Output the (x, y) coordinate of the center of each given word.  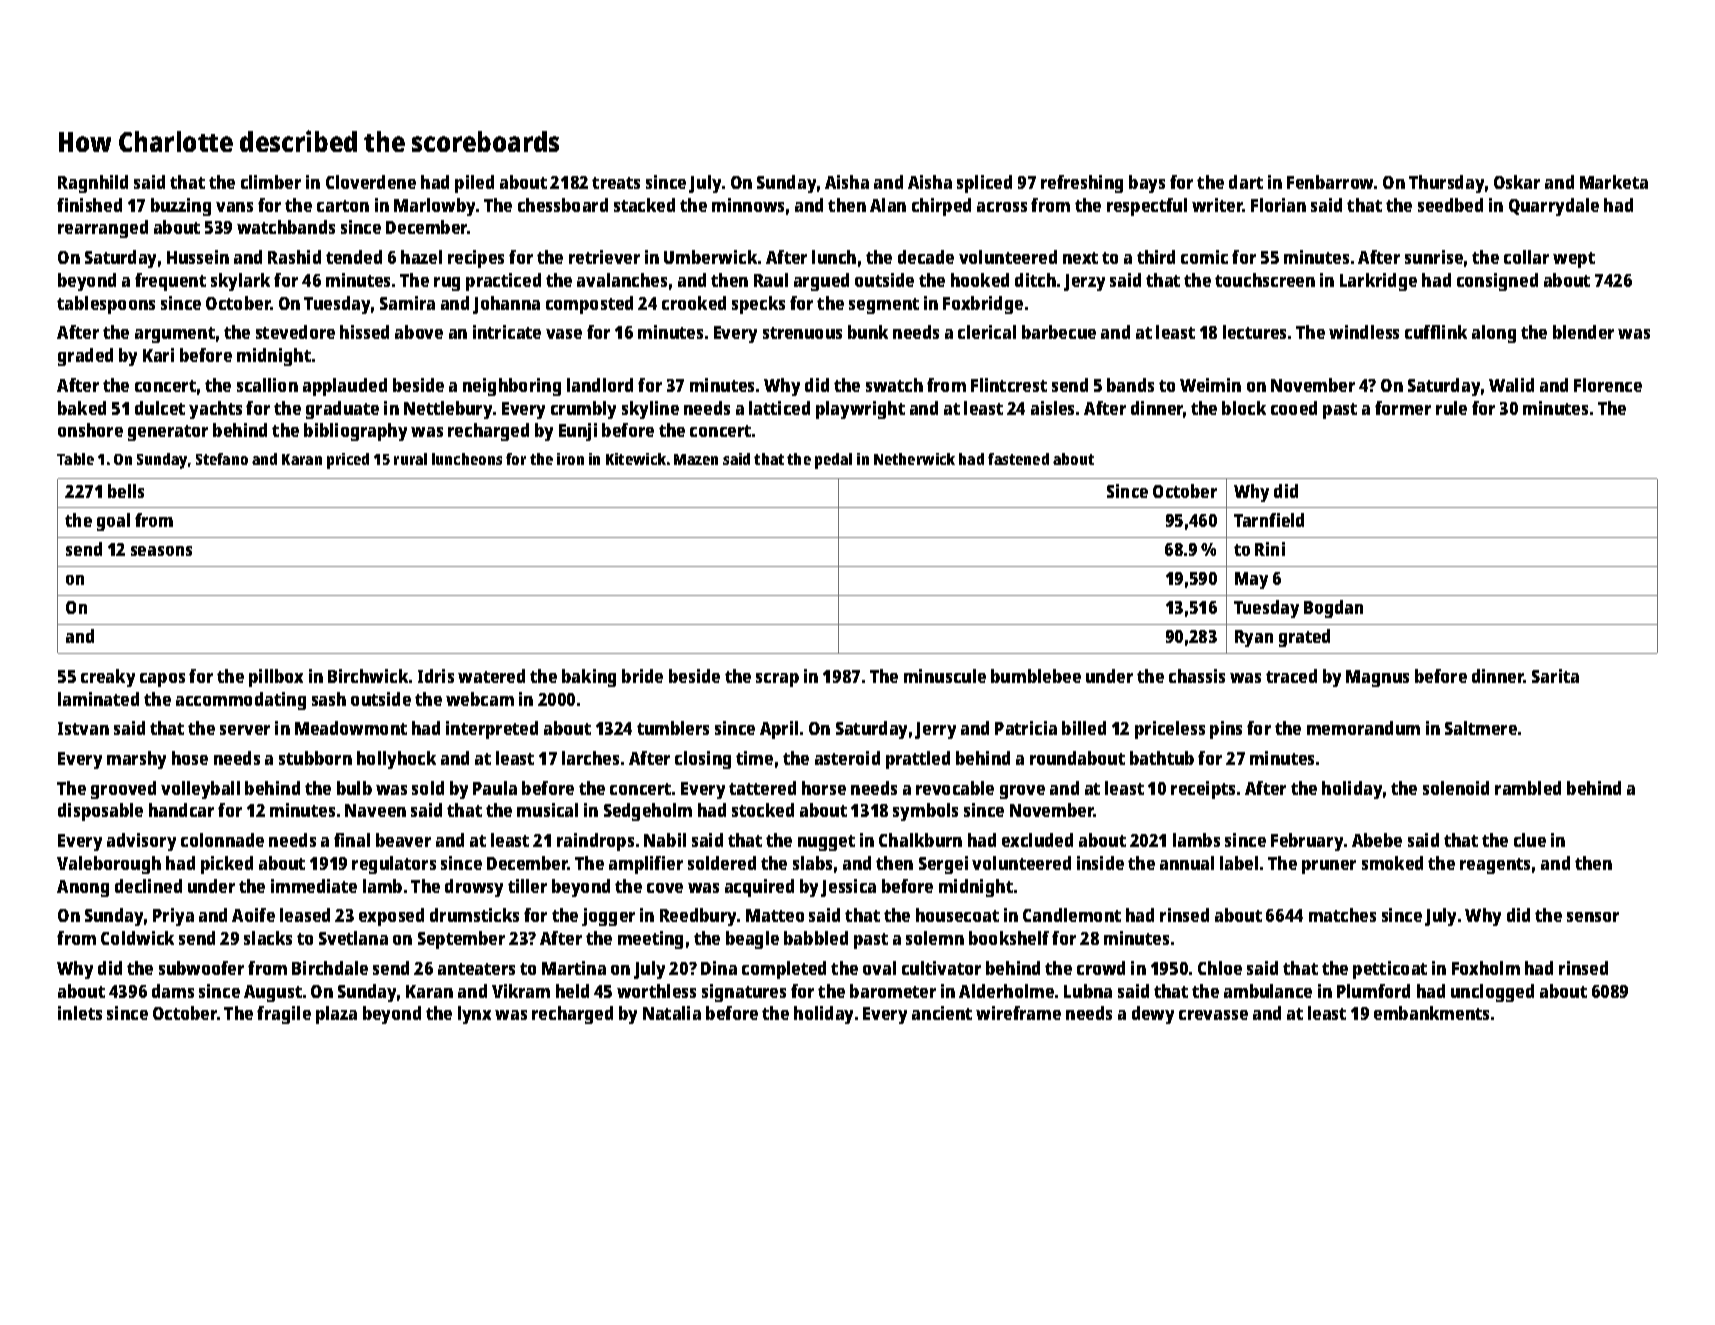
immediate (314, 886)
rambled (1528, 788)
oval (879, 968)
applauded (345, 387)
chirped (941, 207)
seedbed (1450, 205)
